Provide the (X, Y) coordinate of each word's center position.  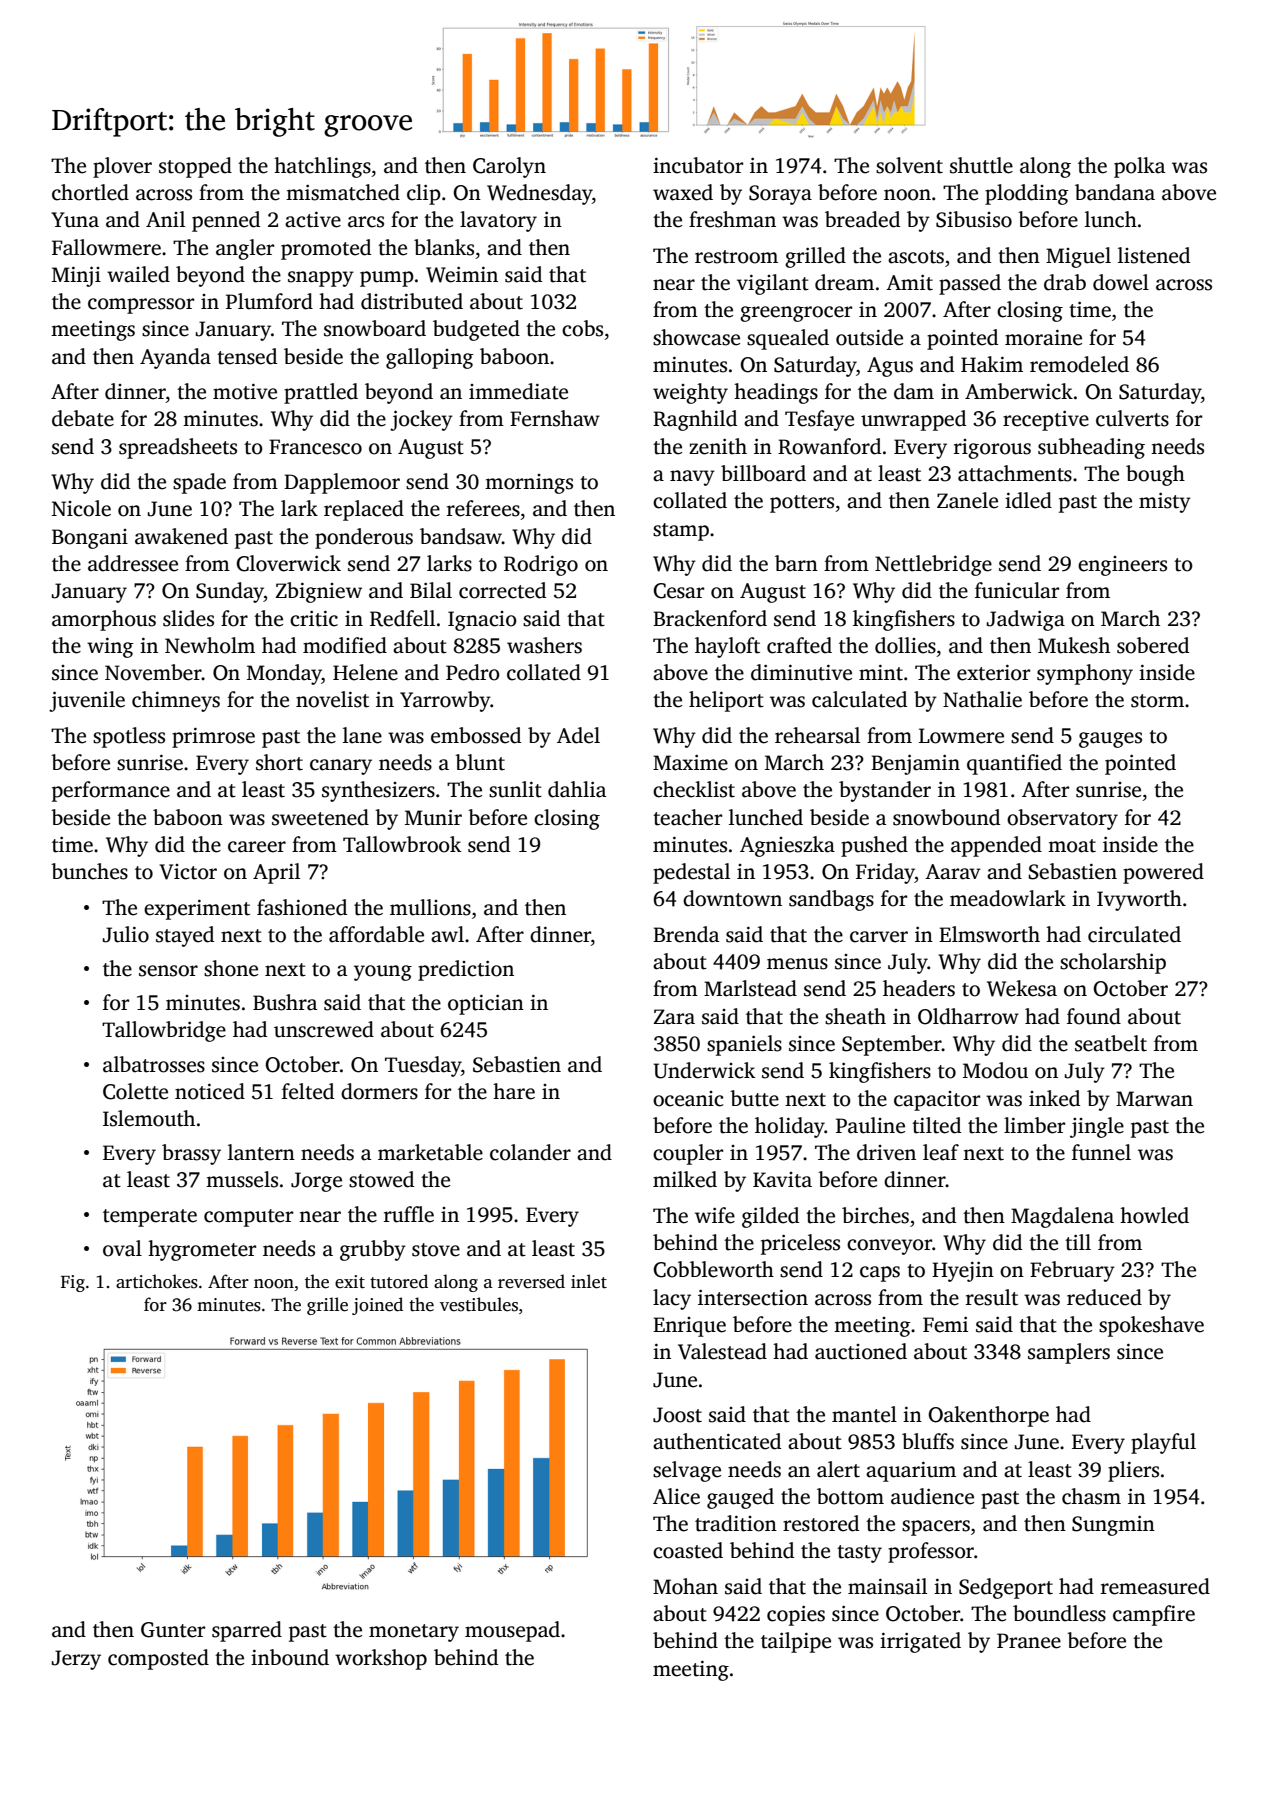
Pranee (1029, 1641)
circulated (1134, 934)
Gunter (173, 1630)
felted (308, 1091)
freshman (732, 219)
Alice (676, 1496)
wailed (138, 274)
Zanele (967, 500)
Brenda (686, 934)
